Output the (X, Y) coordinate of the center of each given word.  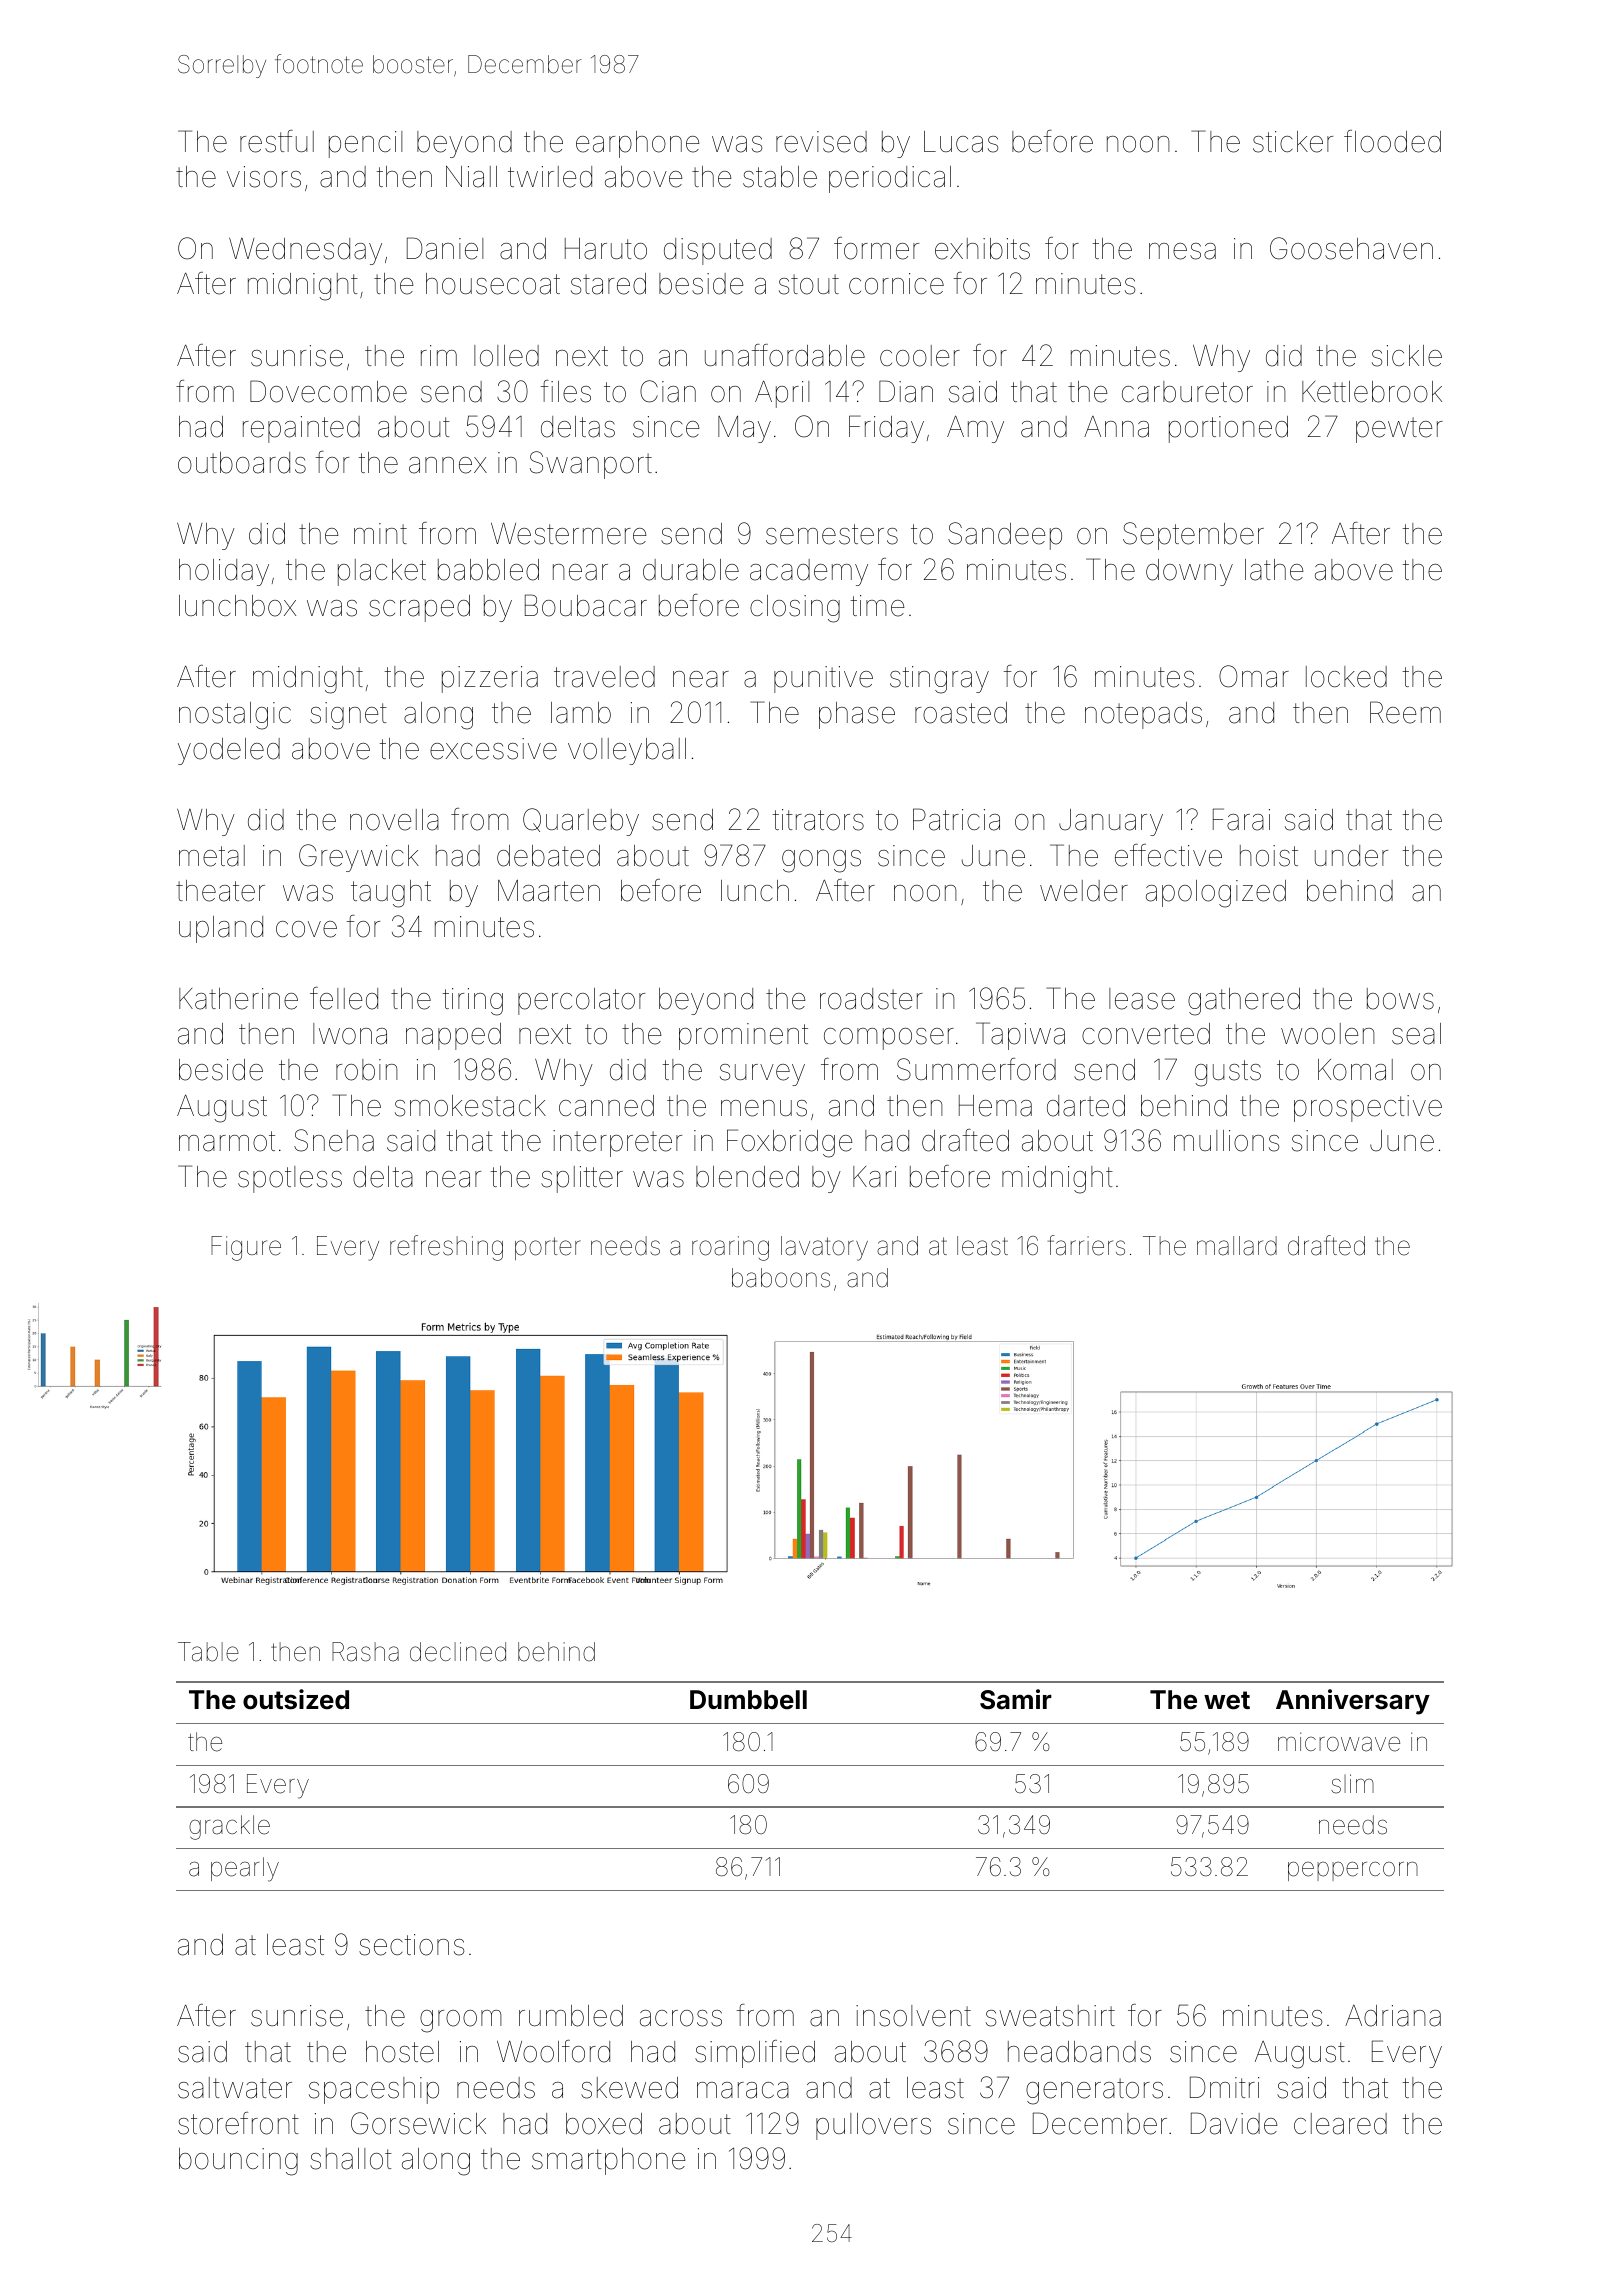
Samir (1016, 1699)
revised (821, 142)
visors (264, 177)
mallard (1237, 1246)
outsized (296, 1699)
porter (548, 1248)
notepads (1143, 715)
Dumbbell (748, 1700)
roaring (730, 1248)
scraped (419, 608)
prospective (1368, 1108)
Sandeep (1005, 536)
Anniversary (1353, 1702)
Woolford (553, 2051)
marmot (227, 1141)
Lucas (961, 142)
